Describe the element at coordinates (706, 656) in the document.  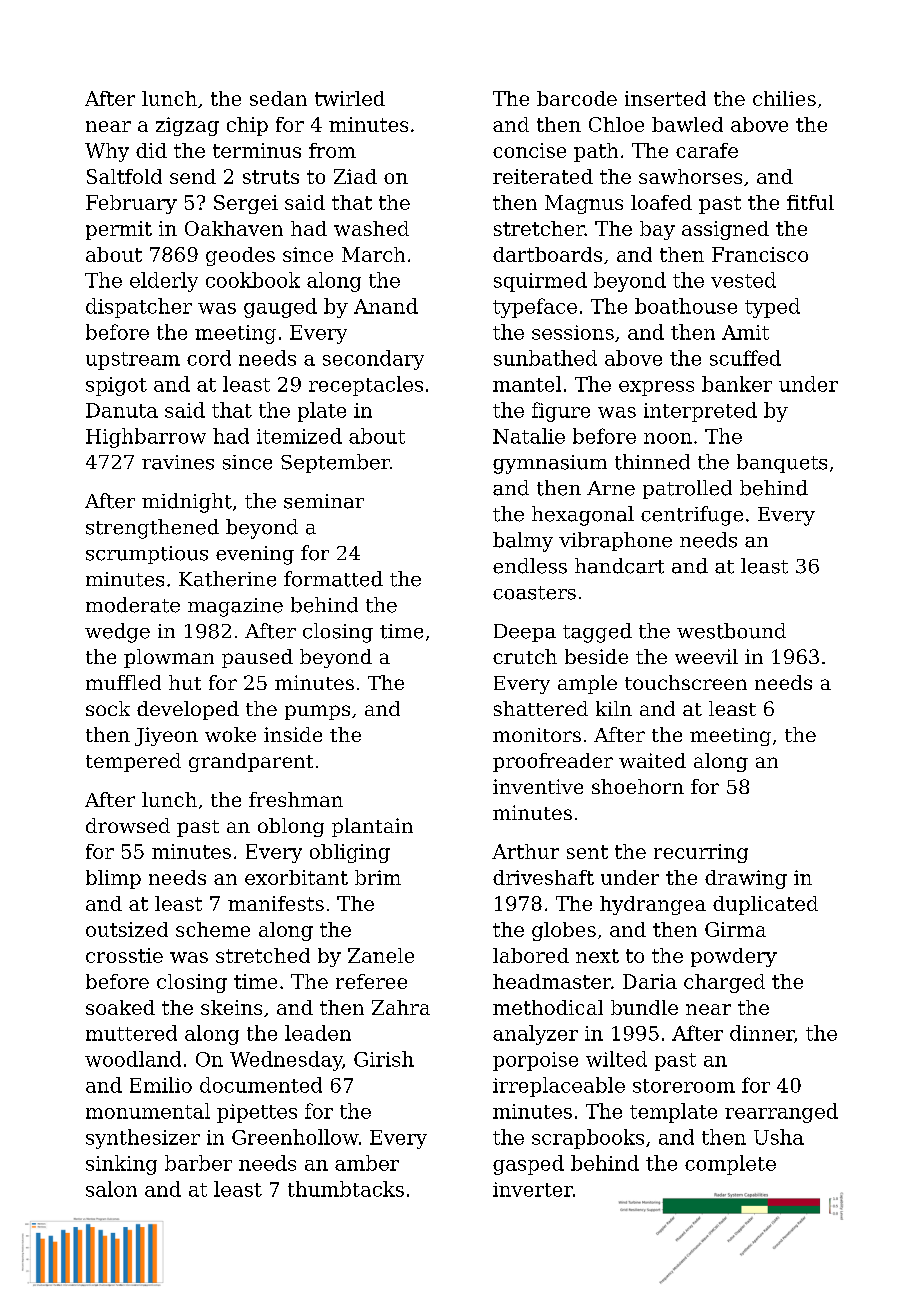
I see `weevil` at that location.
